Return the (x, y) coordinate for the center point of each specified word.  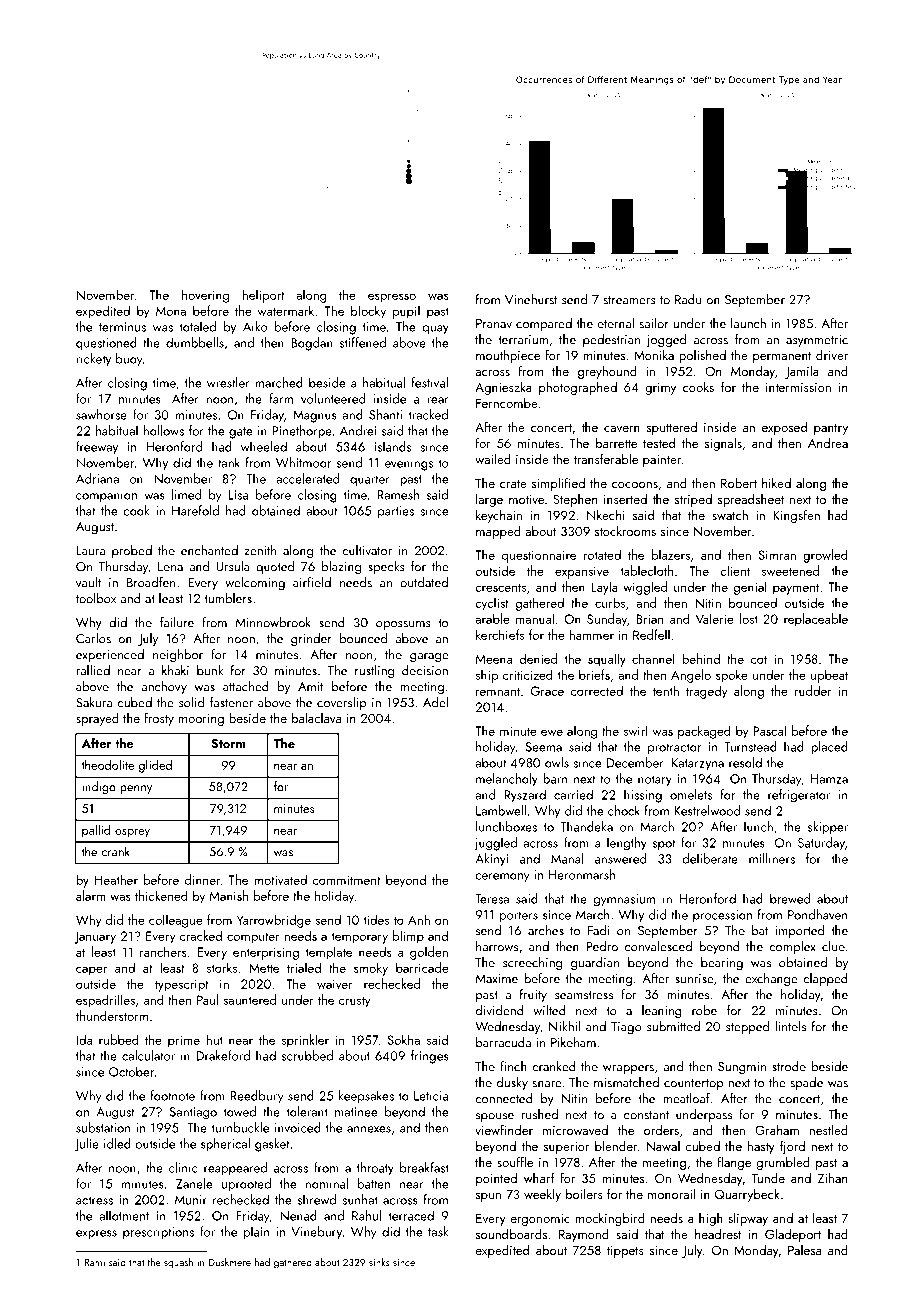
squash (178, 1263)
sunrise (694, 979)
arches (546, 930)
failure (177, 622)
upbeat (829, 676)
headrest (718, 1233)
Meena (494, 659)
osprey (132, 833)
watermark (286, 310)
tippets (625, 1252)
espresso (392, 298)
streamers (630, 300)
